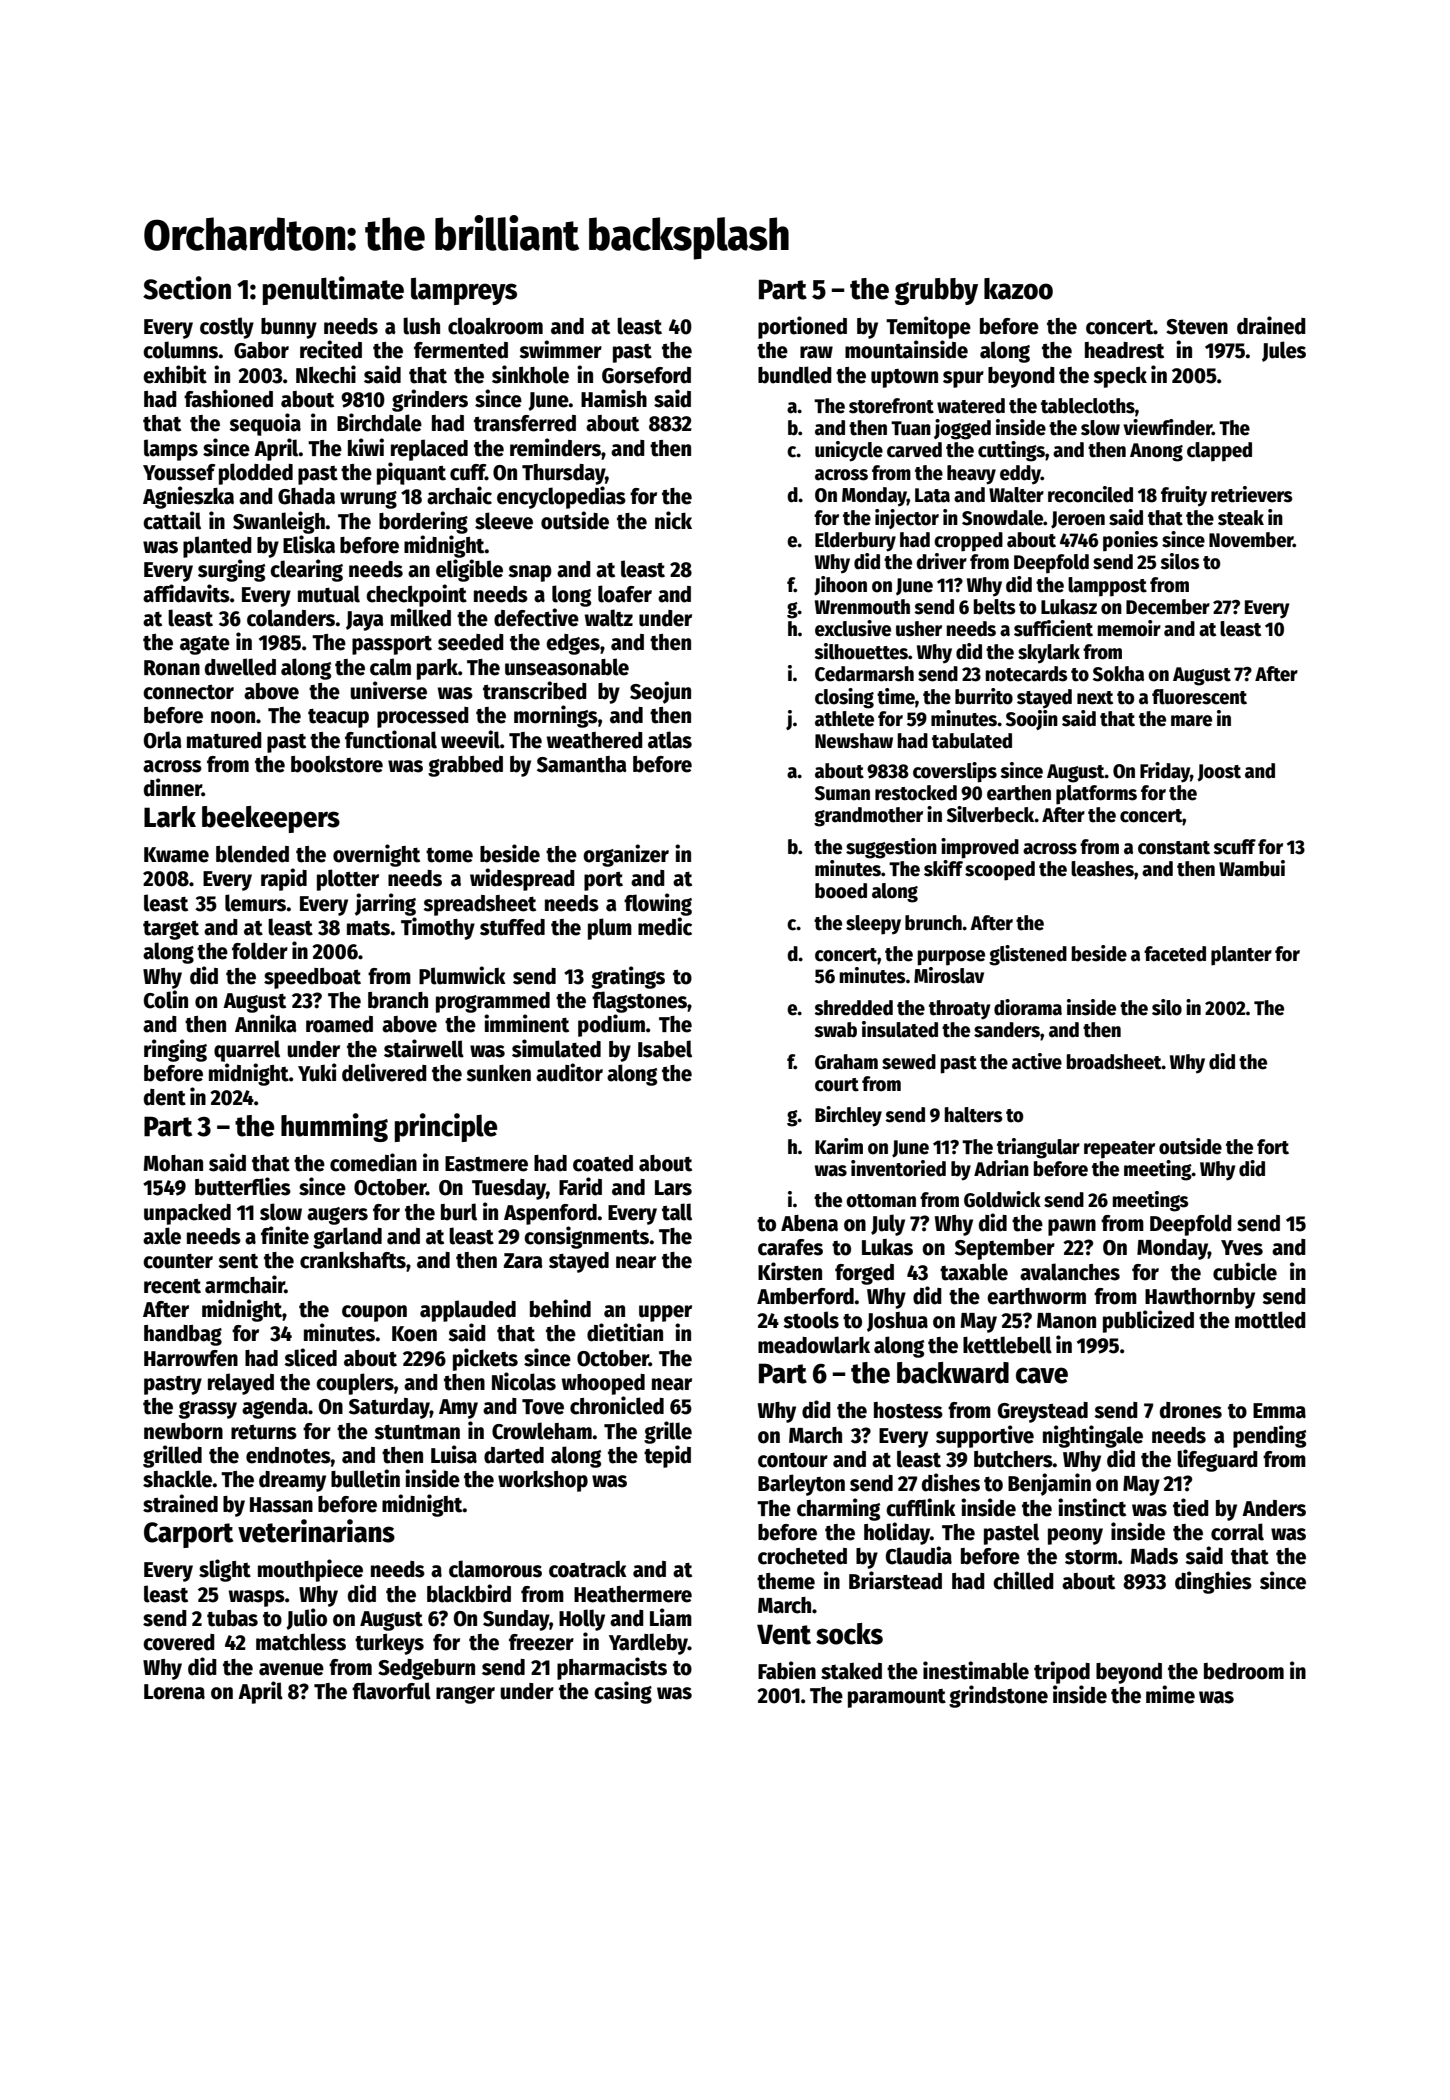 Image resolution: width=1450 pixels, height=2100 pixels. I want to click on ponies, so click(1130, 541).
